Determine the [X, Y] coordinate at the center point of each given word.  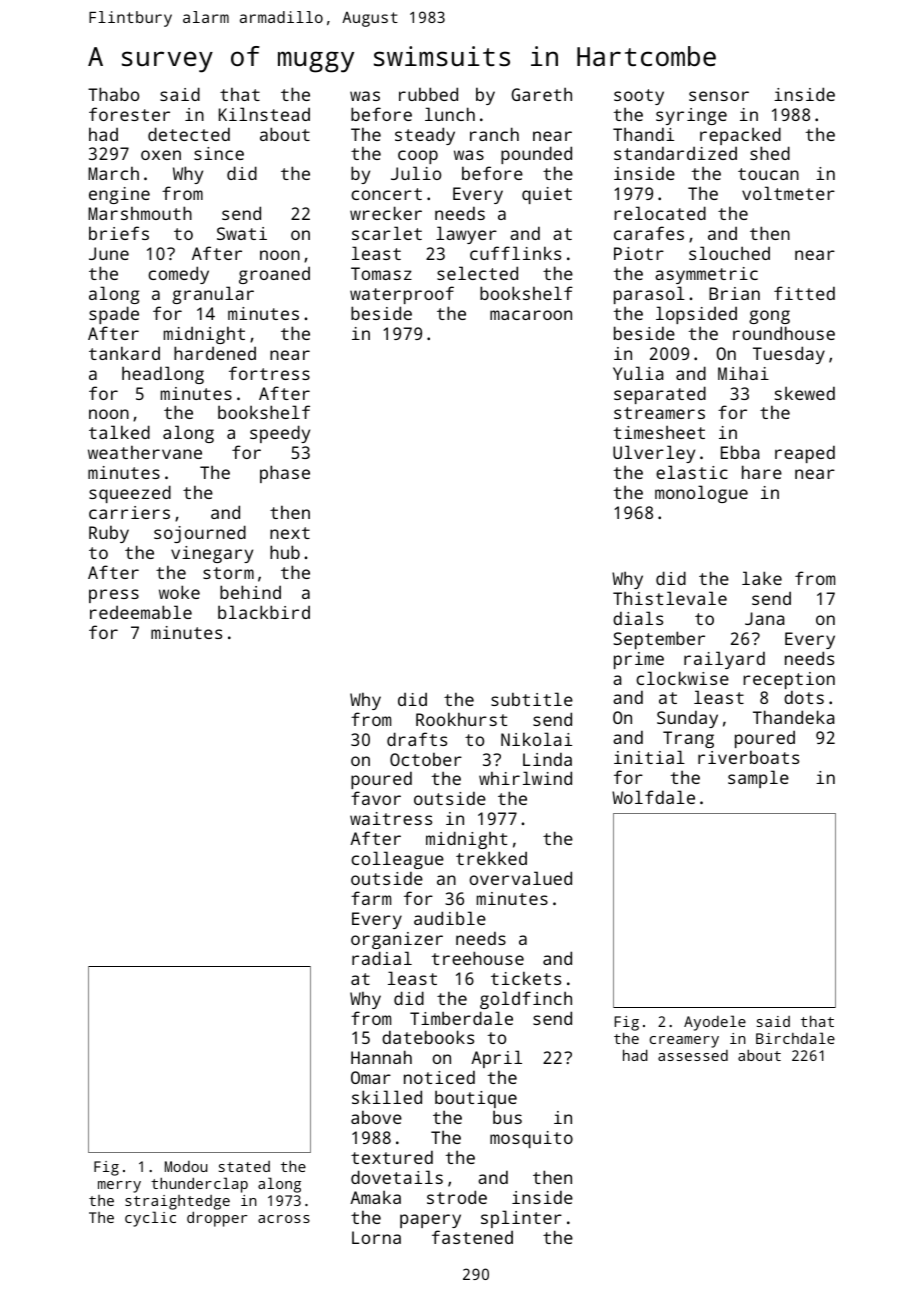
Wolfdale [653, 797]
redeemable [141, 612]
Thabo [113, 94]
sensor [719, 96]
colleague [397, 860]
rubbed [428, 94]
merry [119, 1187]
